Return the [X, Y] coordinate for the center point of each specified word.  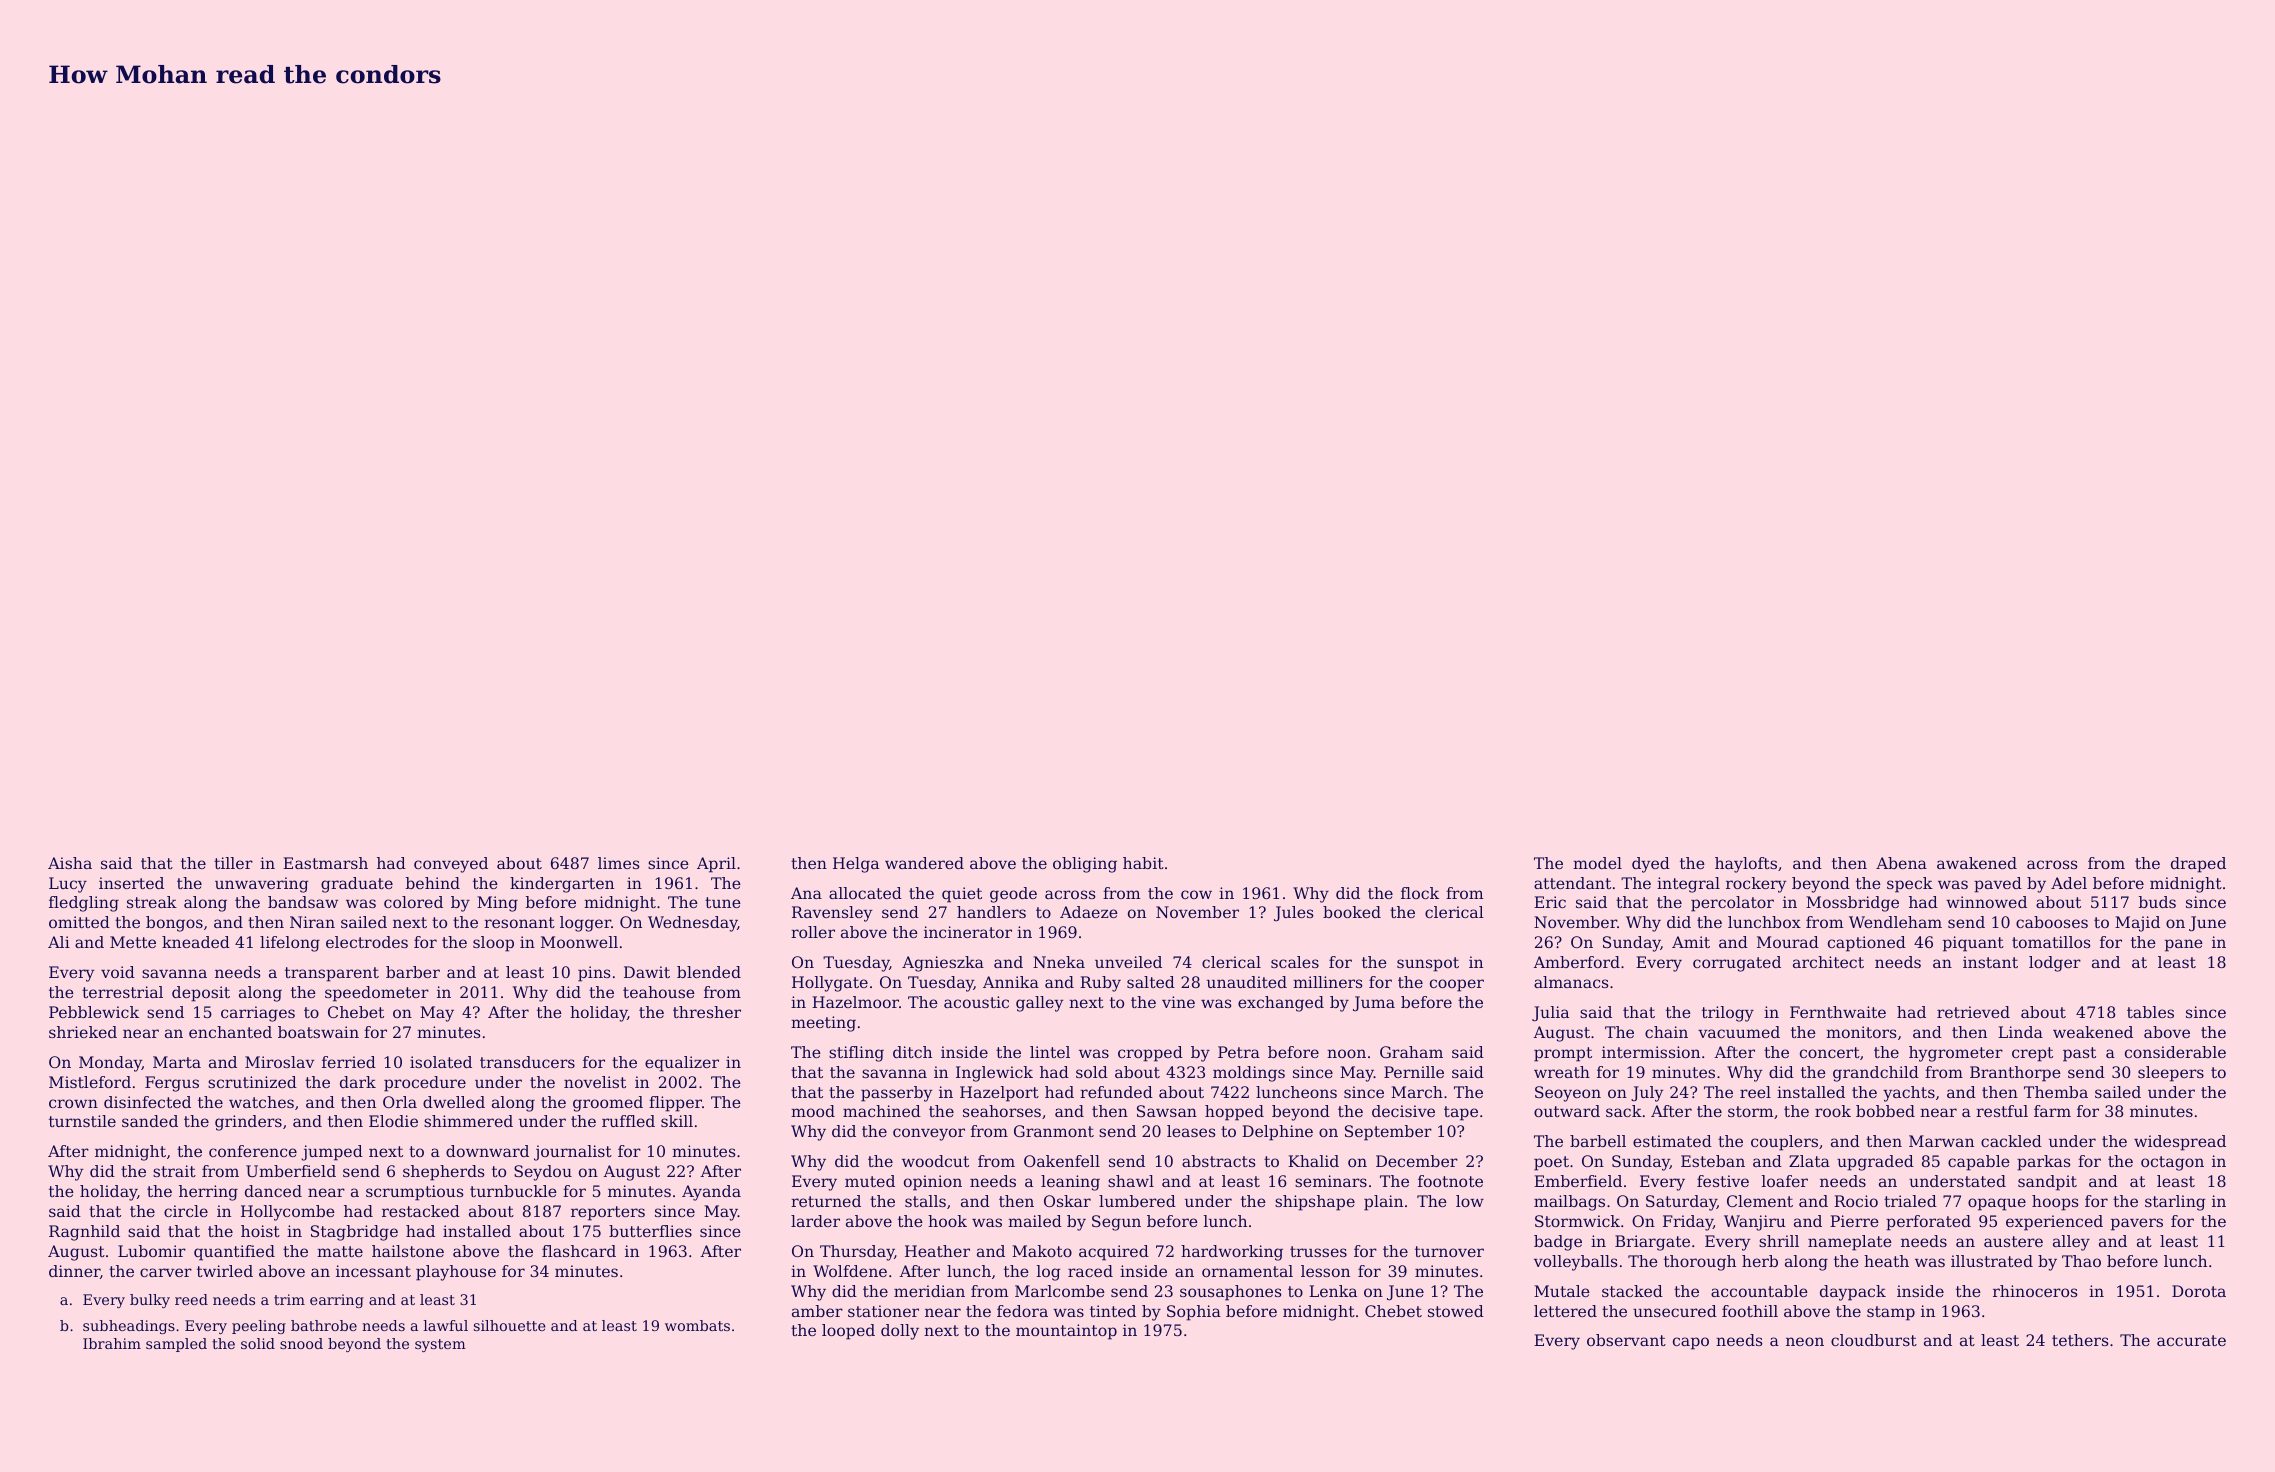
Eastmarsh [325, 863]
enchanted [230, 1032]
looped [848, 1332]
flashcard [579, 1251]
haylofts [1746, 865]
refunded [1116, 1092]
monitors [1861, 1032]
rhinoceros [2035, 1291]
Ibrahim [112, 1343]
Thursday [857, 1253]
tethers [2080, 1340]
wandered [924, 863]
